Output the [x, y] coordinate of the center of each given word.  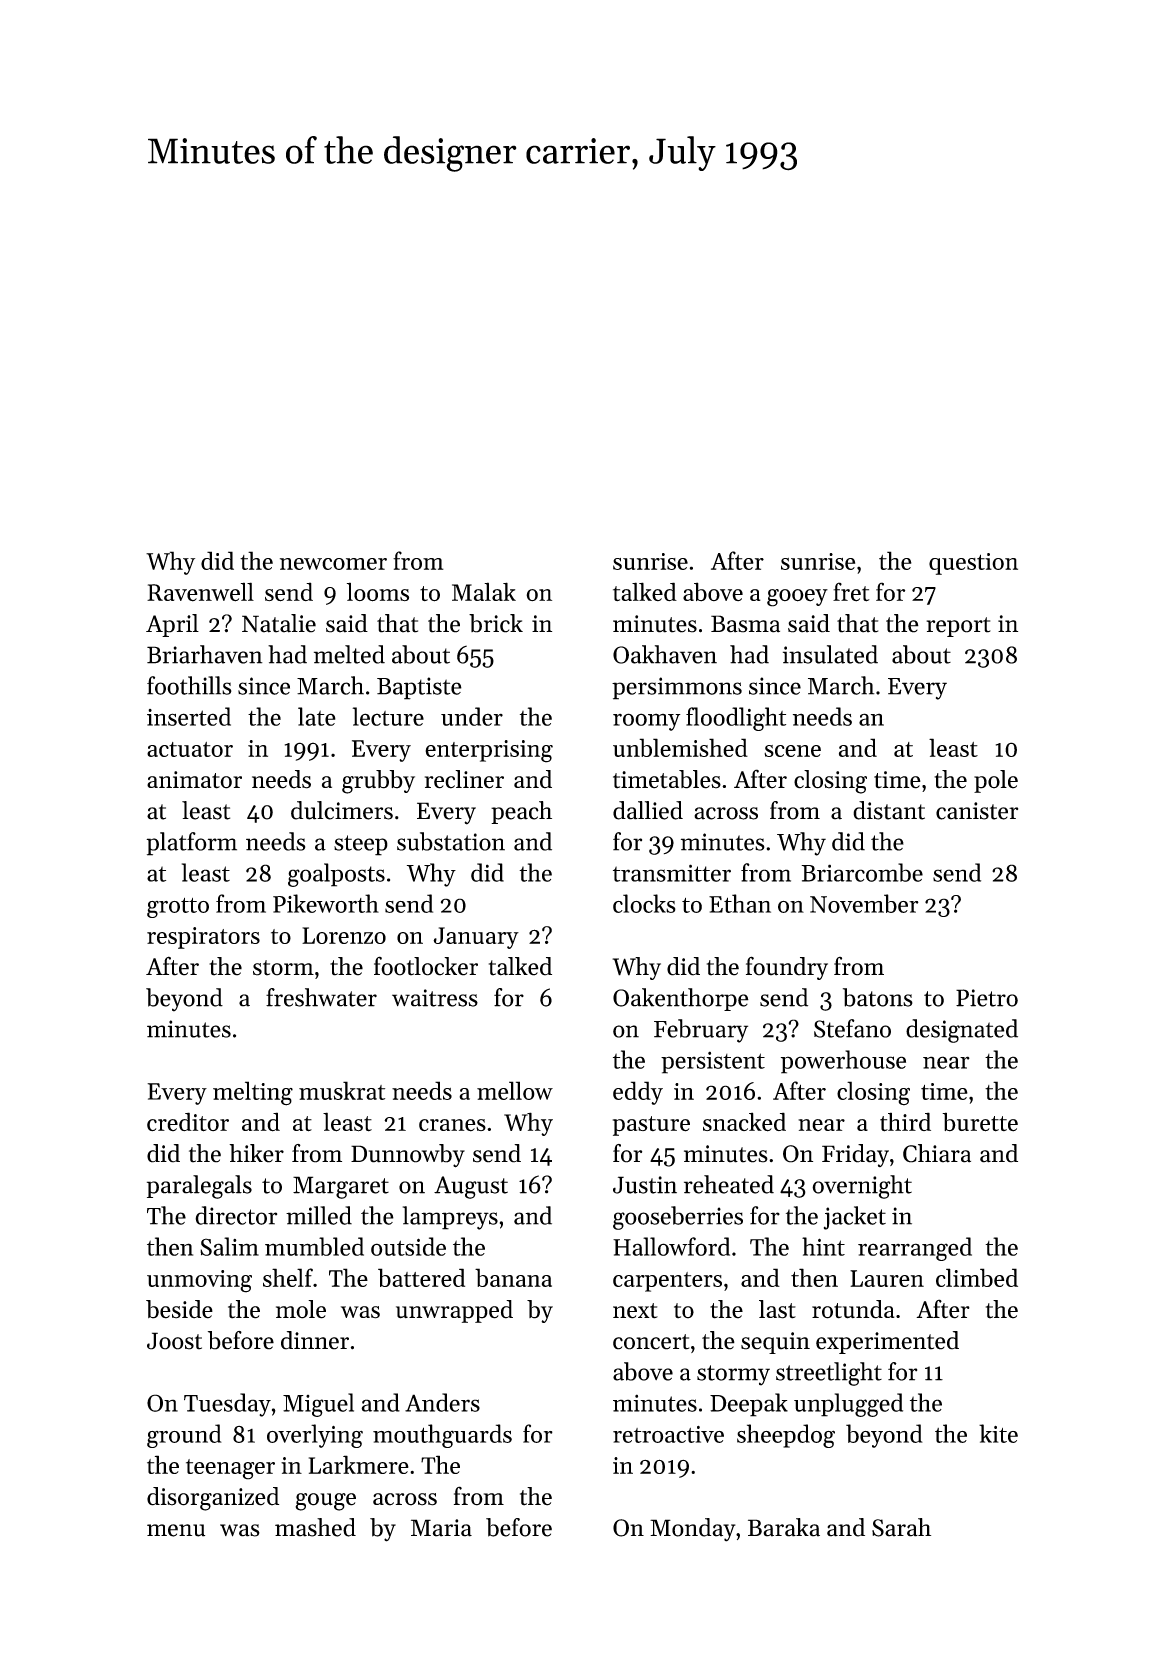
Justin [645, 1185]
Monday [693, 1530]
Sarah [901, 1527]
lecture [388, 716]
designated [962, 1031]
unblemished [680, 747]
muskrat [342, 1090]
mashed [315, 1527]
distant [889, 810]
